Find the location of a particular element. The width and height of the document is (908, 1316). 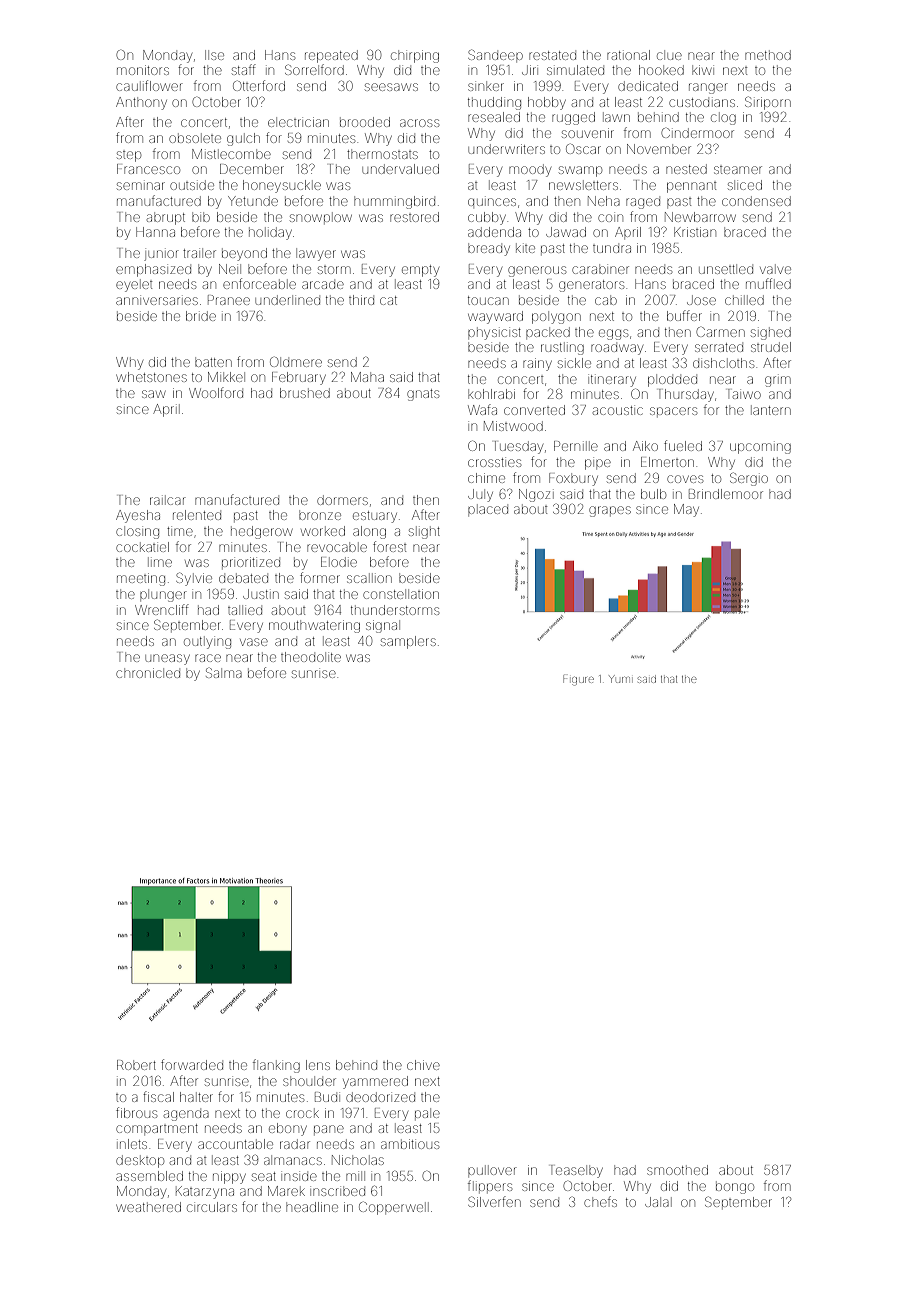

Sergio is located at coordinates (749, 479).
